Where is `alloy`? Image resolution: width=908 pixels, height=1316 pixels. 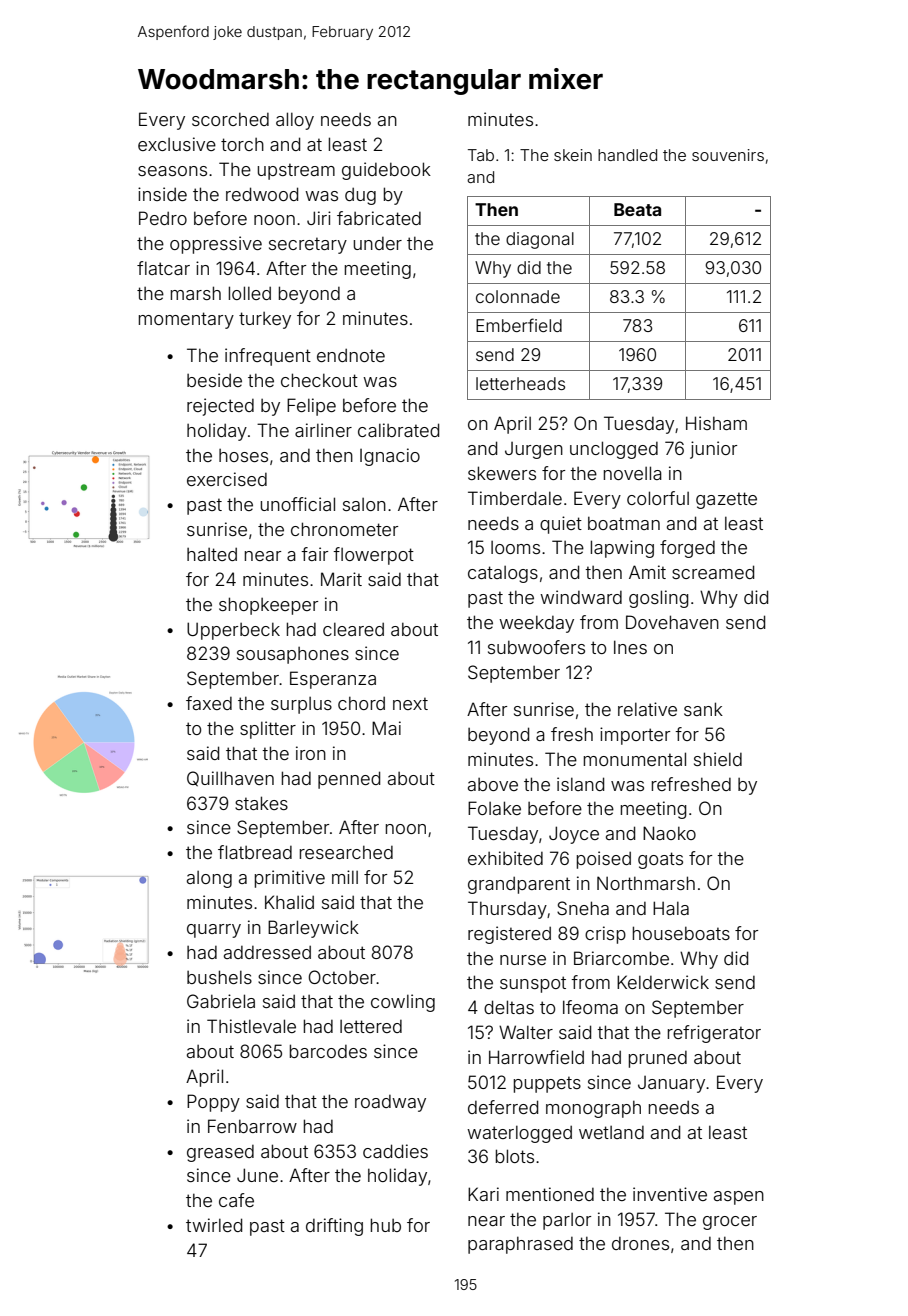
alloy is located at coordinates (295, 121).
